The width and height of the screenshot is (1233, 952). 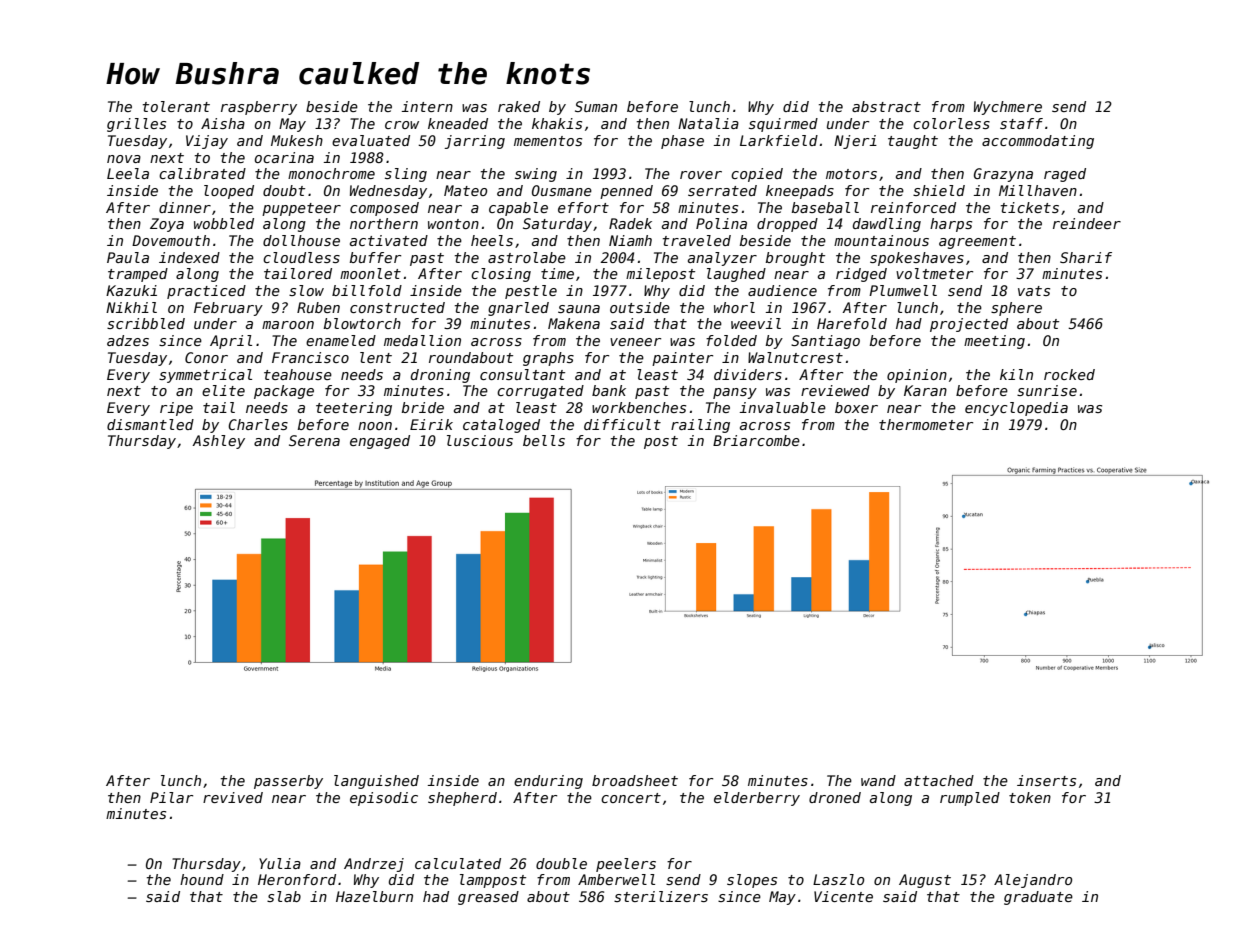 What do you see at coordinates (1046, 780) in the screenshot?
I see `inserts` at bounding box center [1046, 780].
